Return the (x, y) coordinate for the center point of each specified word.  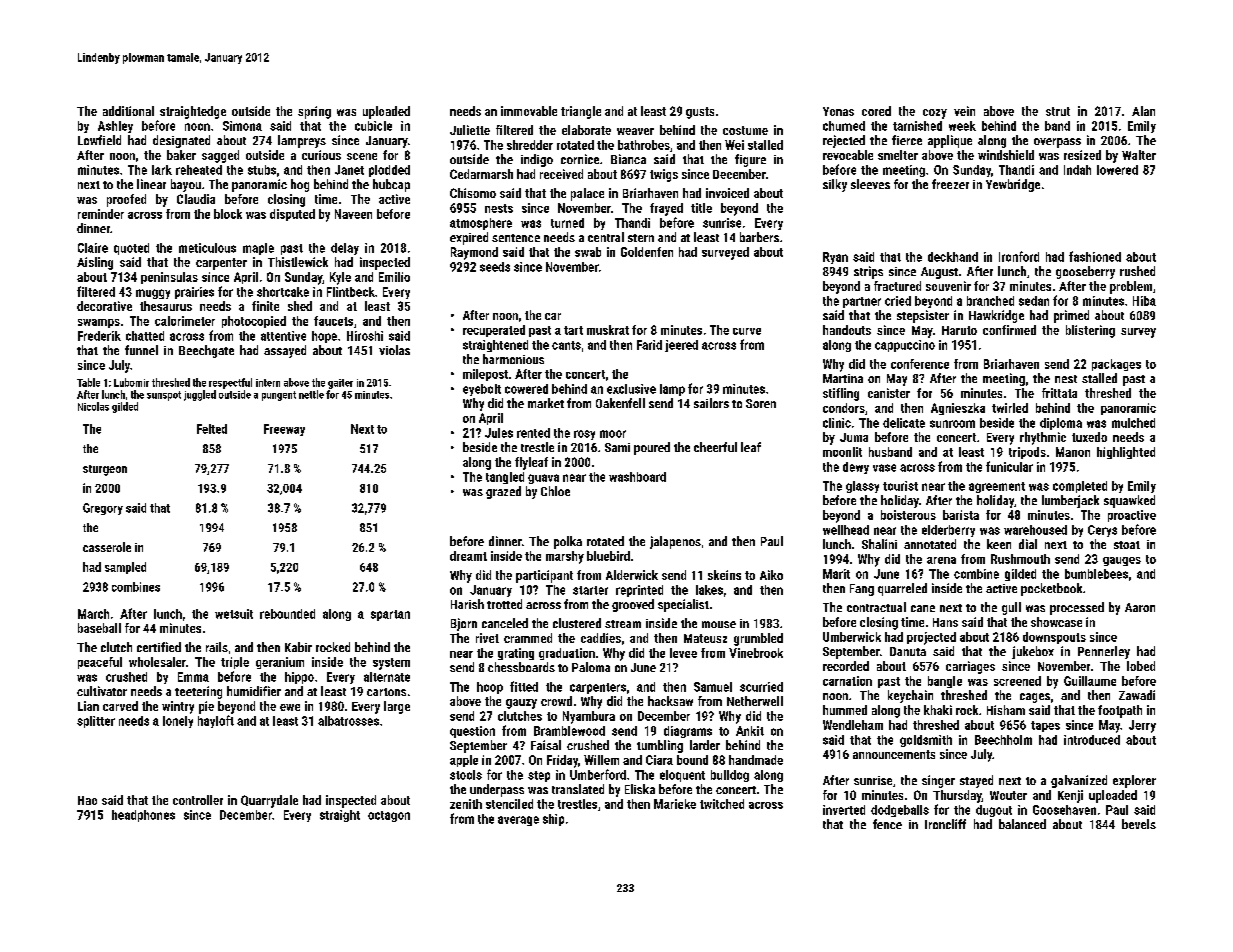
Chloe (555, 491)
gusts (700, 113)
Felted (212, 429)
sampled (125, 568)
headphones (143, 816)
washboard (637, 477)
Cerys (1102, 531)
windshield (1006, 155)
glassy (862, 487)
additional (128, 111)
